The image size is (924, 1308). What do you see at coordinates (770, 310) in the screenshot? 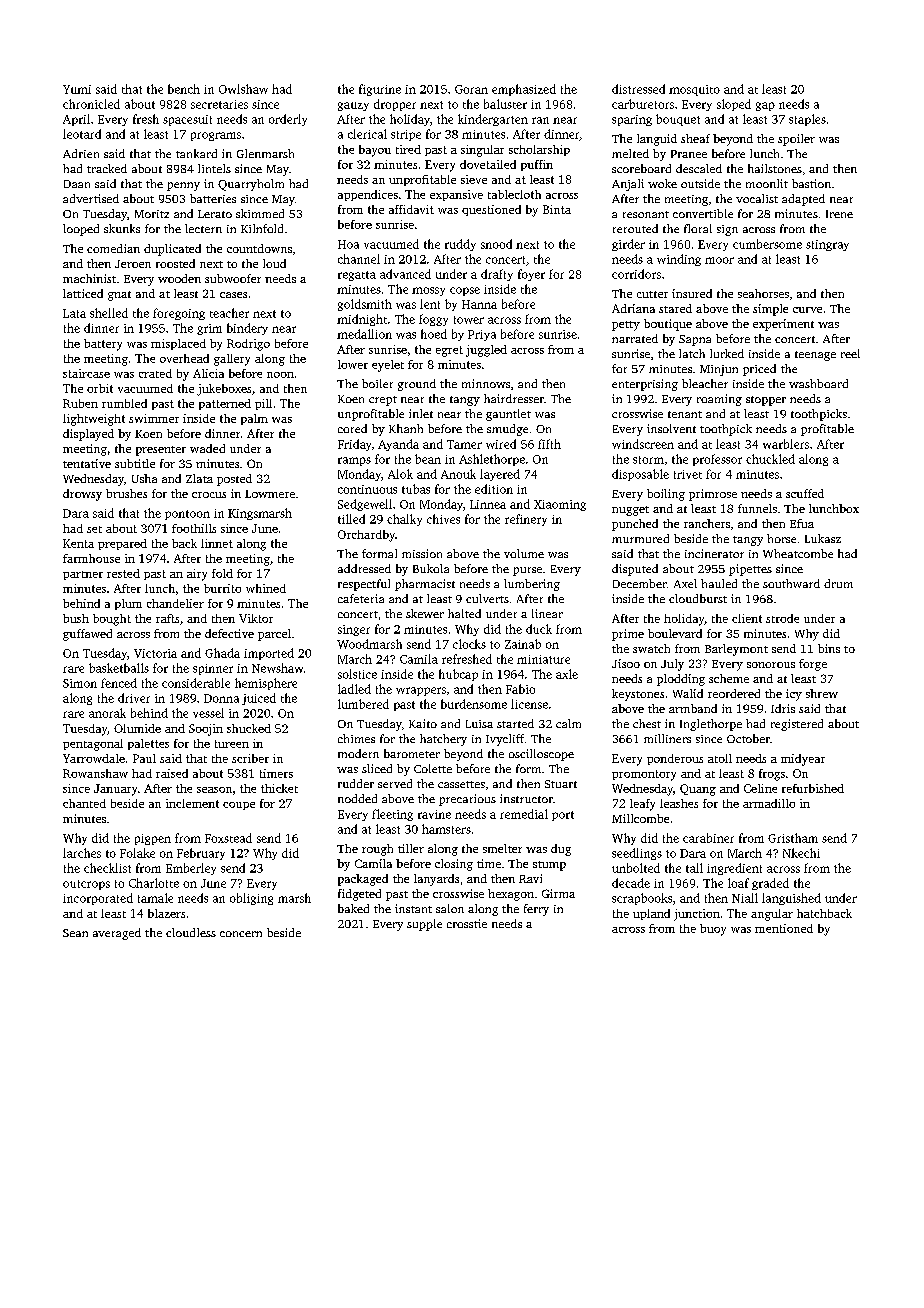
I see `simple` at bounding box center [770, 310].
